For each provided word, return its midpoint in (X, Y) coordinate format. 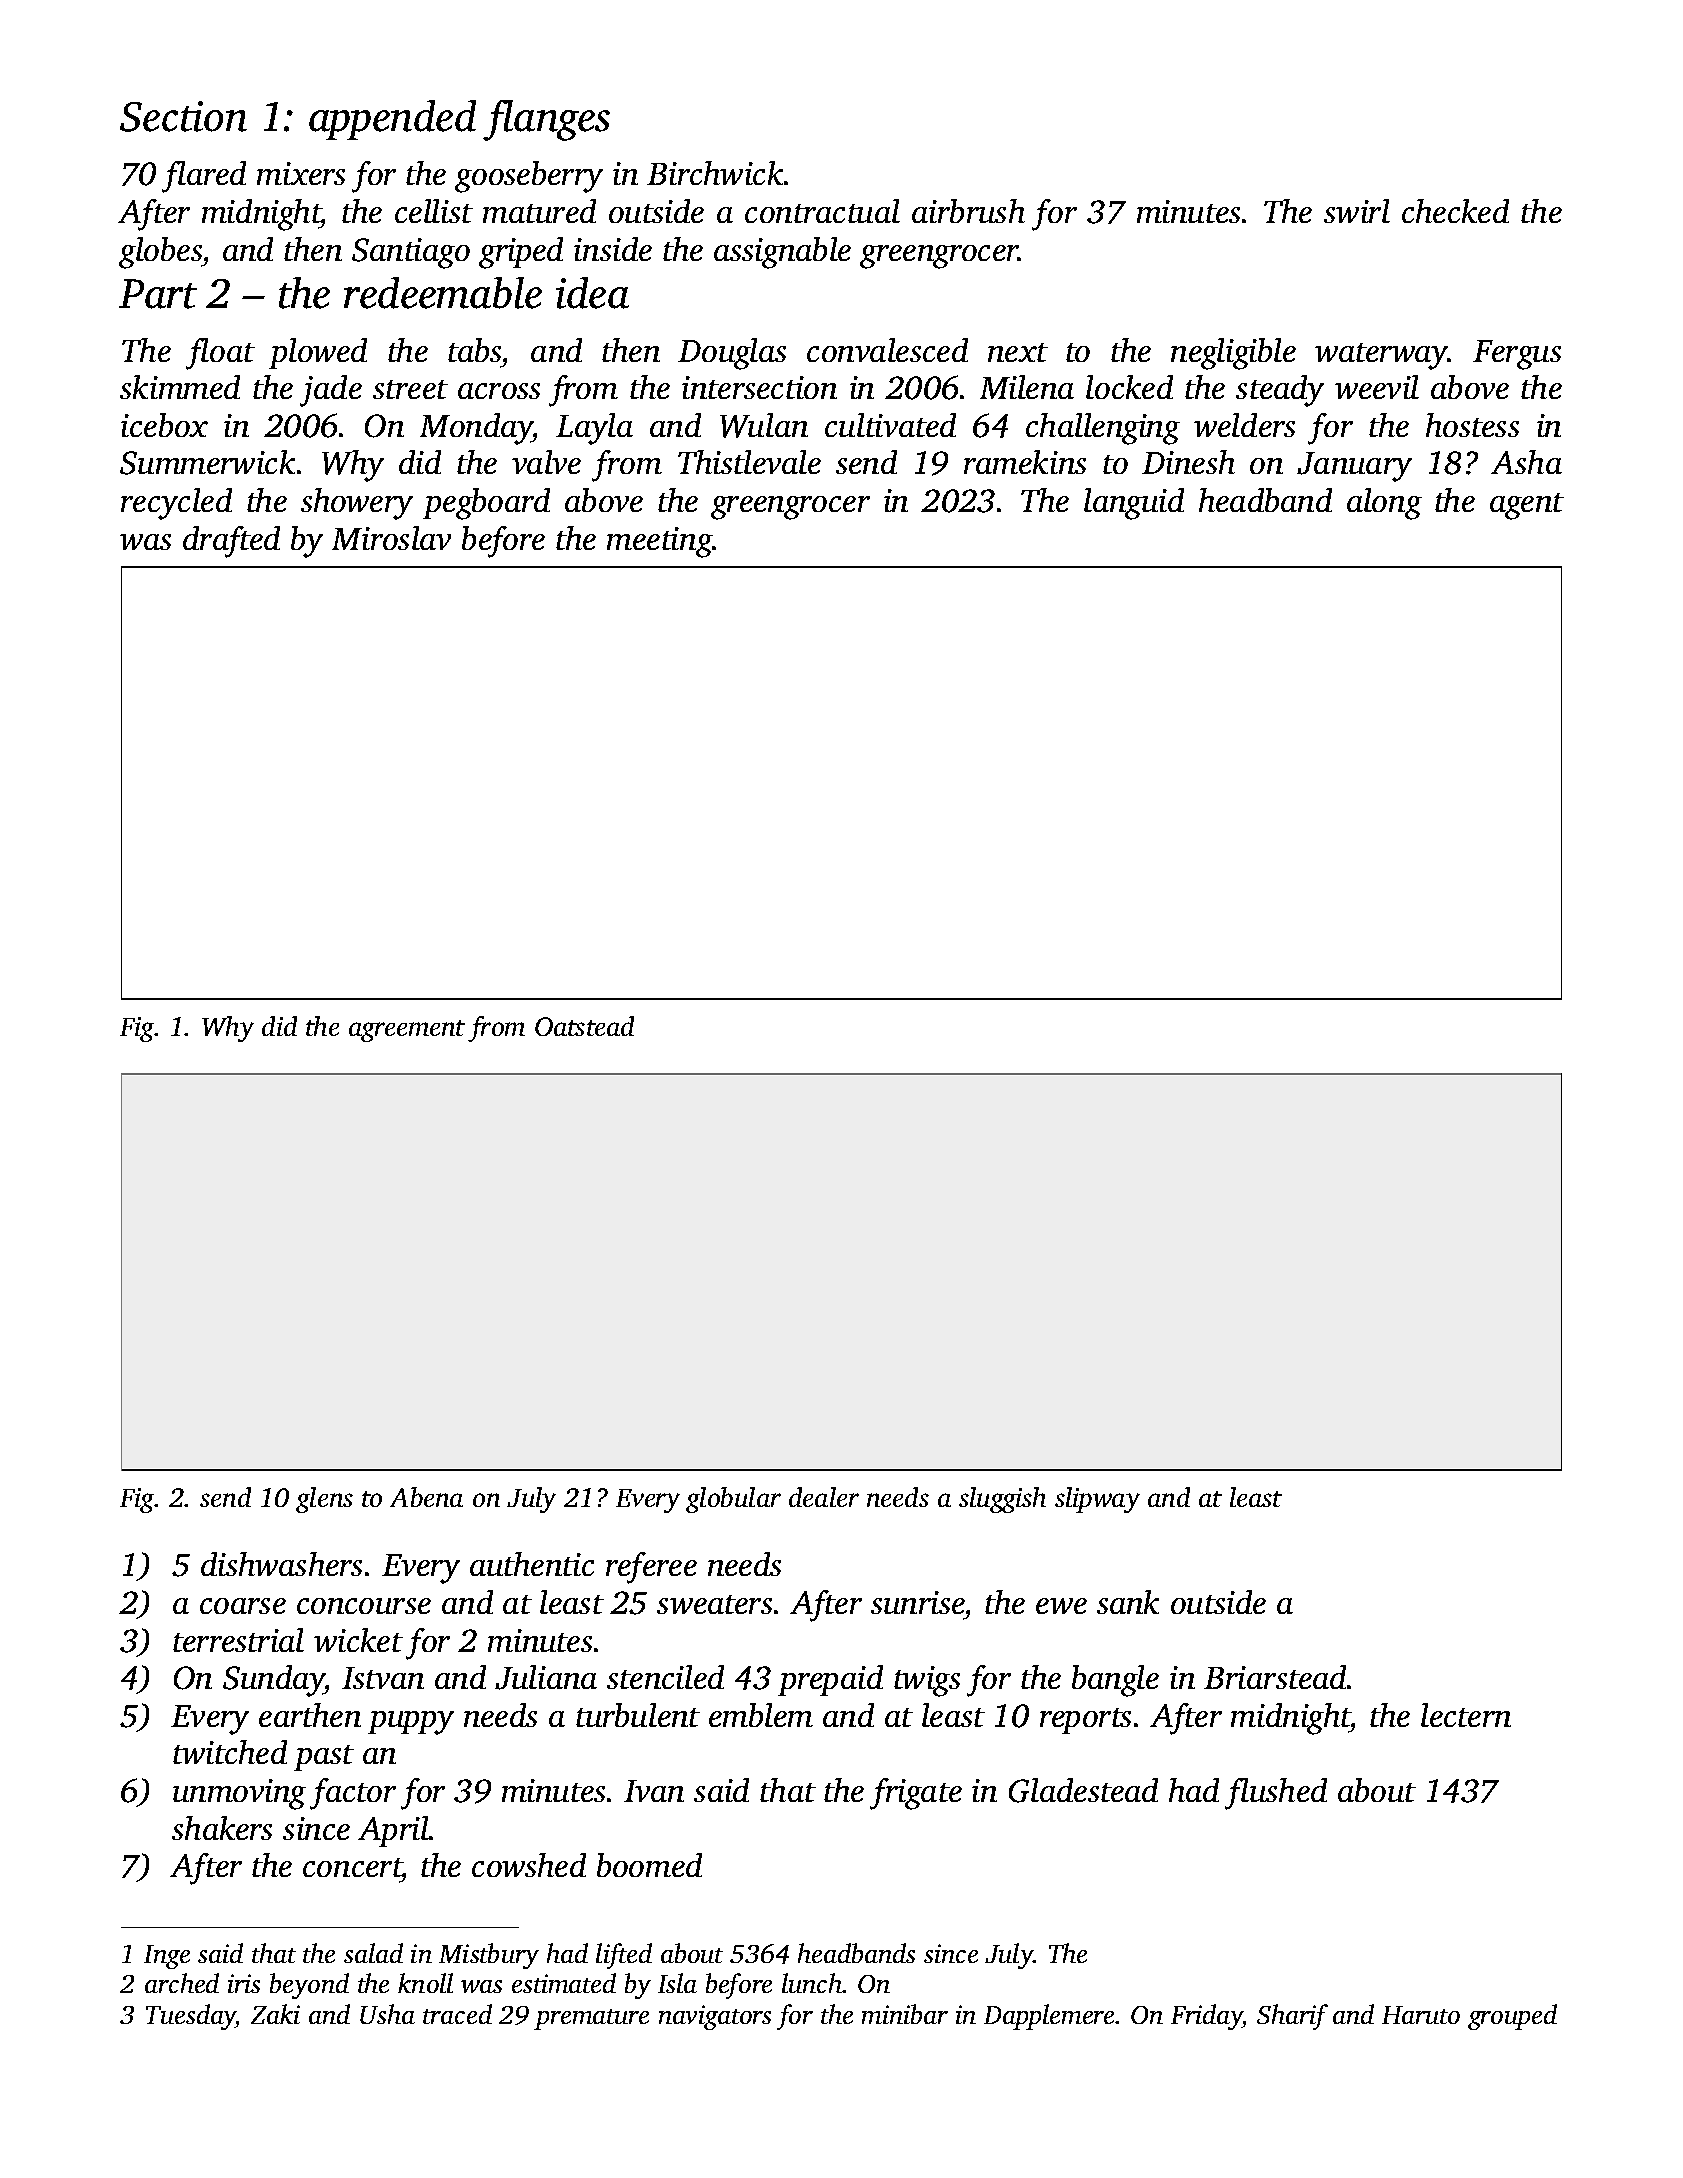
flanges (546, 120)
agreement (407, 1031)
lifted (624, 1956)
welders (1244, 425)
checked (1455, 211)
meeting (660, 542)
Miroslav (391, 538)
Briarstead (1275, 1677)
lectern (1466, 1715)
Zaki (275, 2014)
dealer (824, 1497)
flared (204, 177)
